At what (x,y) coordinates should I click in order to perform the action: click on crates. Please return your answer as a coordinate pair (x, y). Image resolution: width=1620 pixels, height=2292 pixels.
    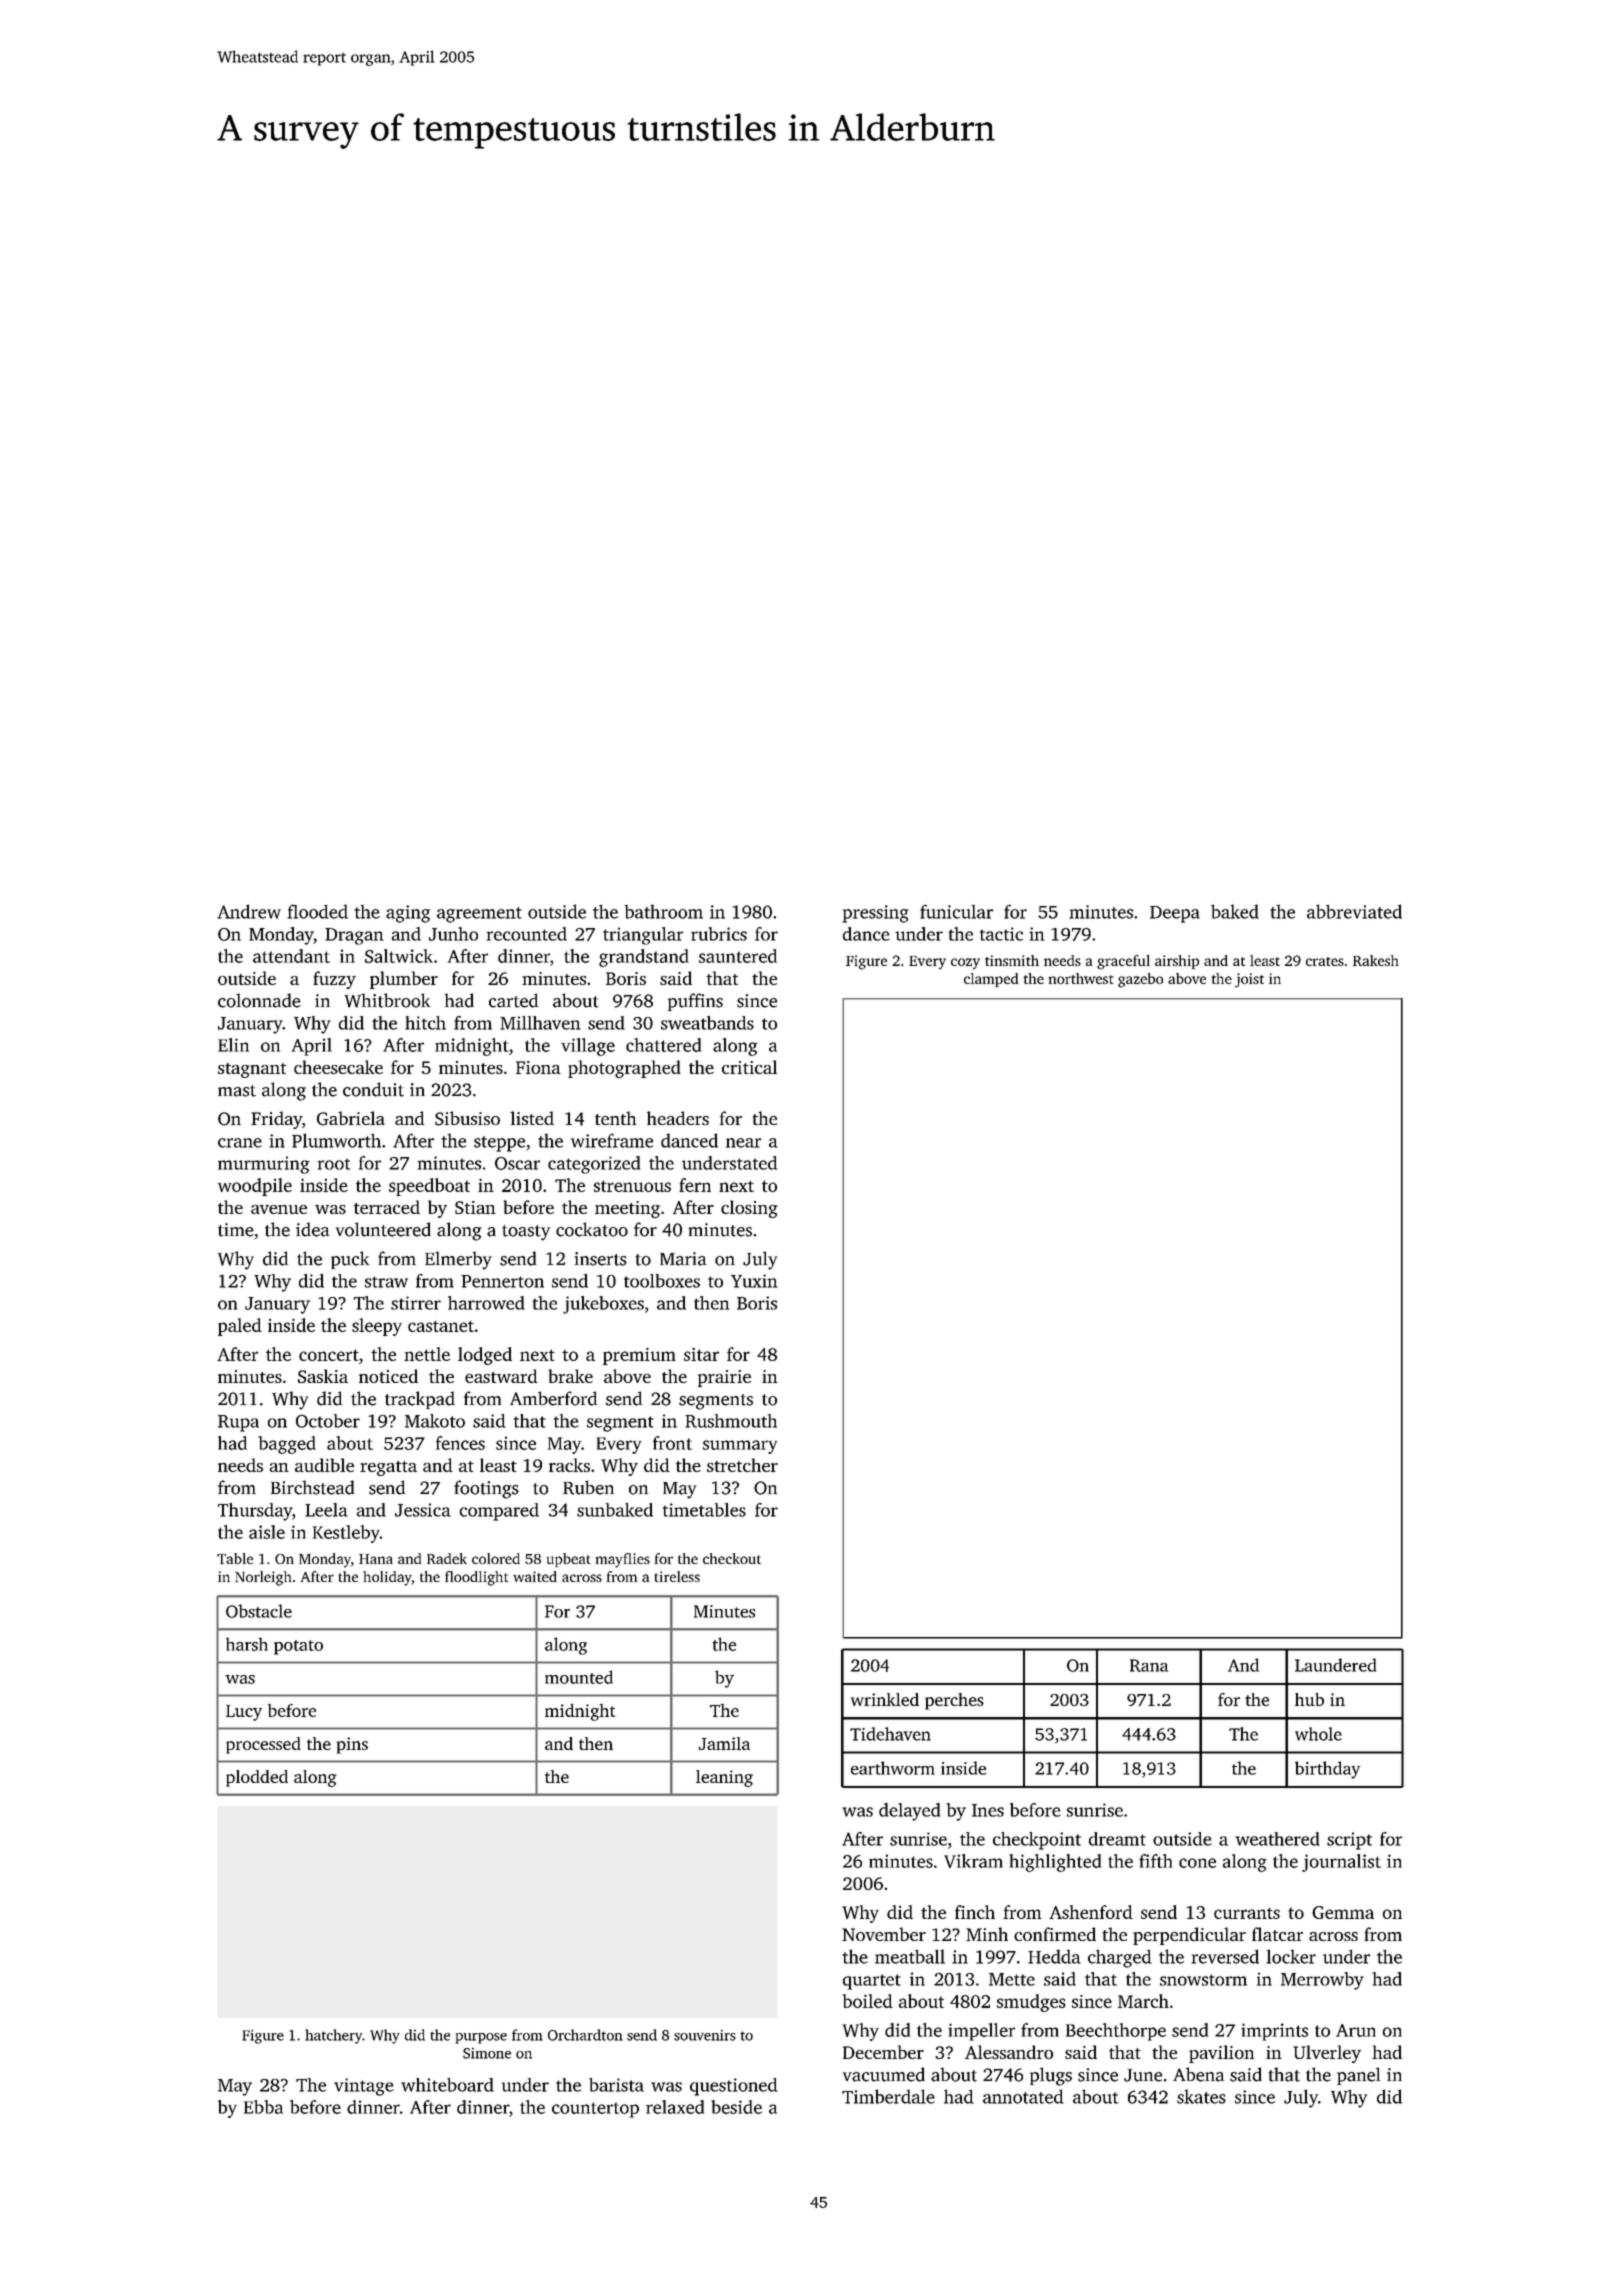
    Looking at the image, I should click on (1325, 961).
